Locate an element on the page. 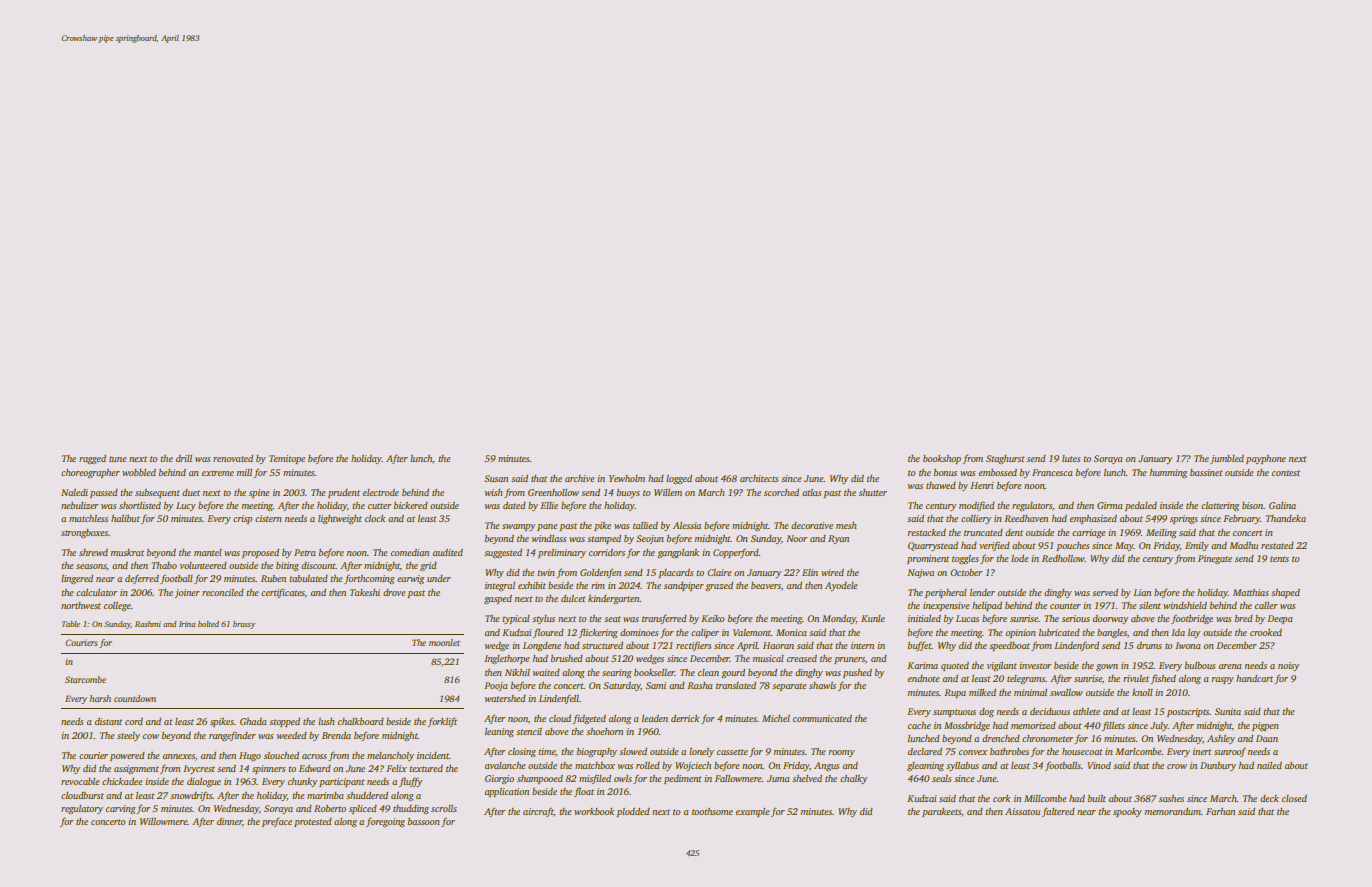 The width and height of the document is (1372, 887). clock is located at coordinates (375, 518).
